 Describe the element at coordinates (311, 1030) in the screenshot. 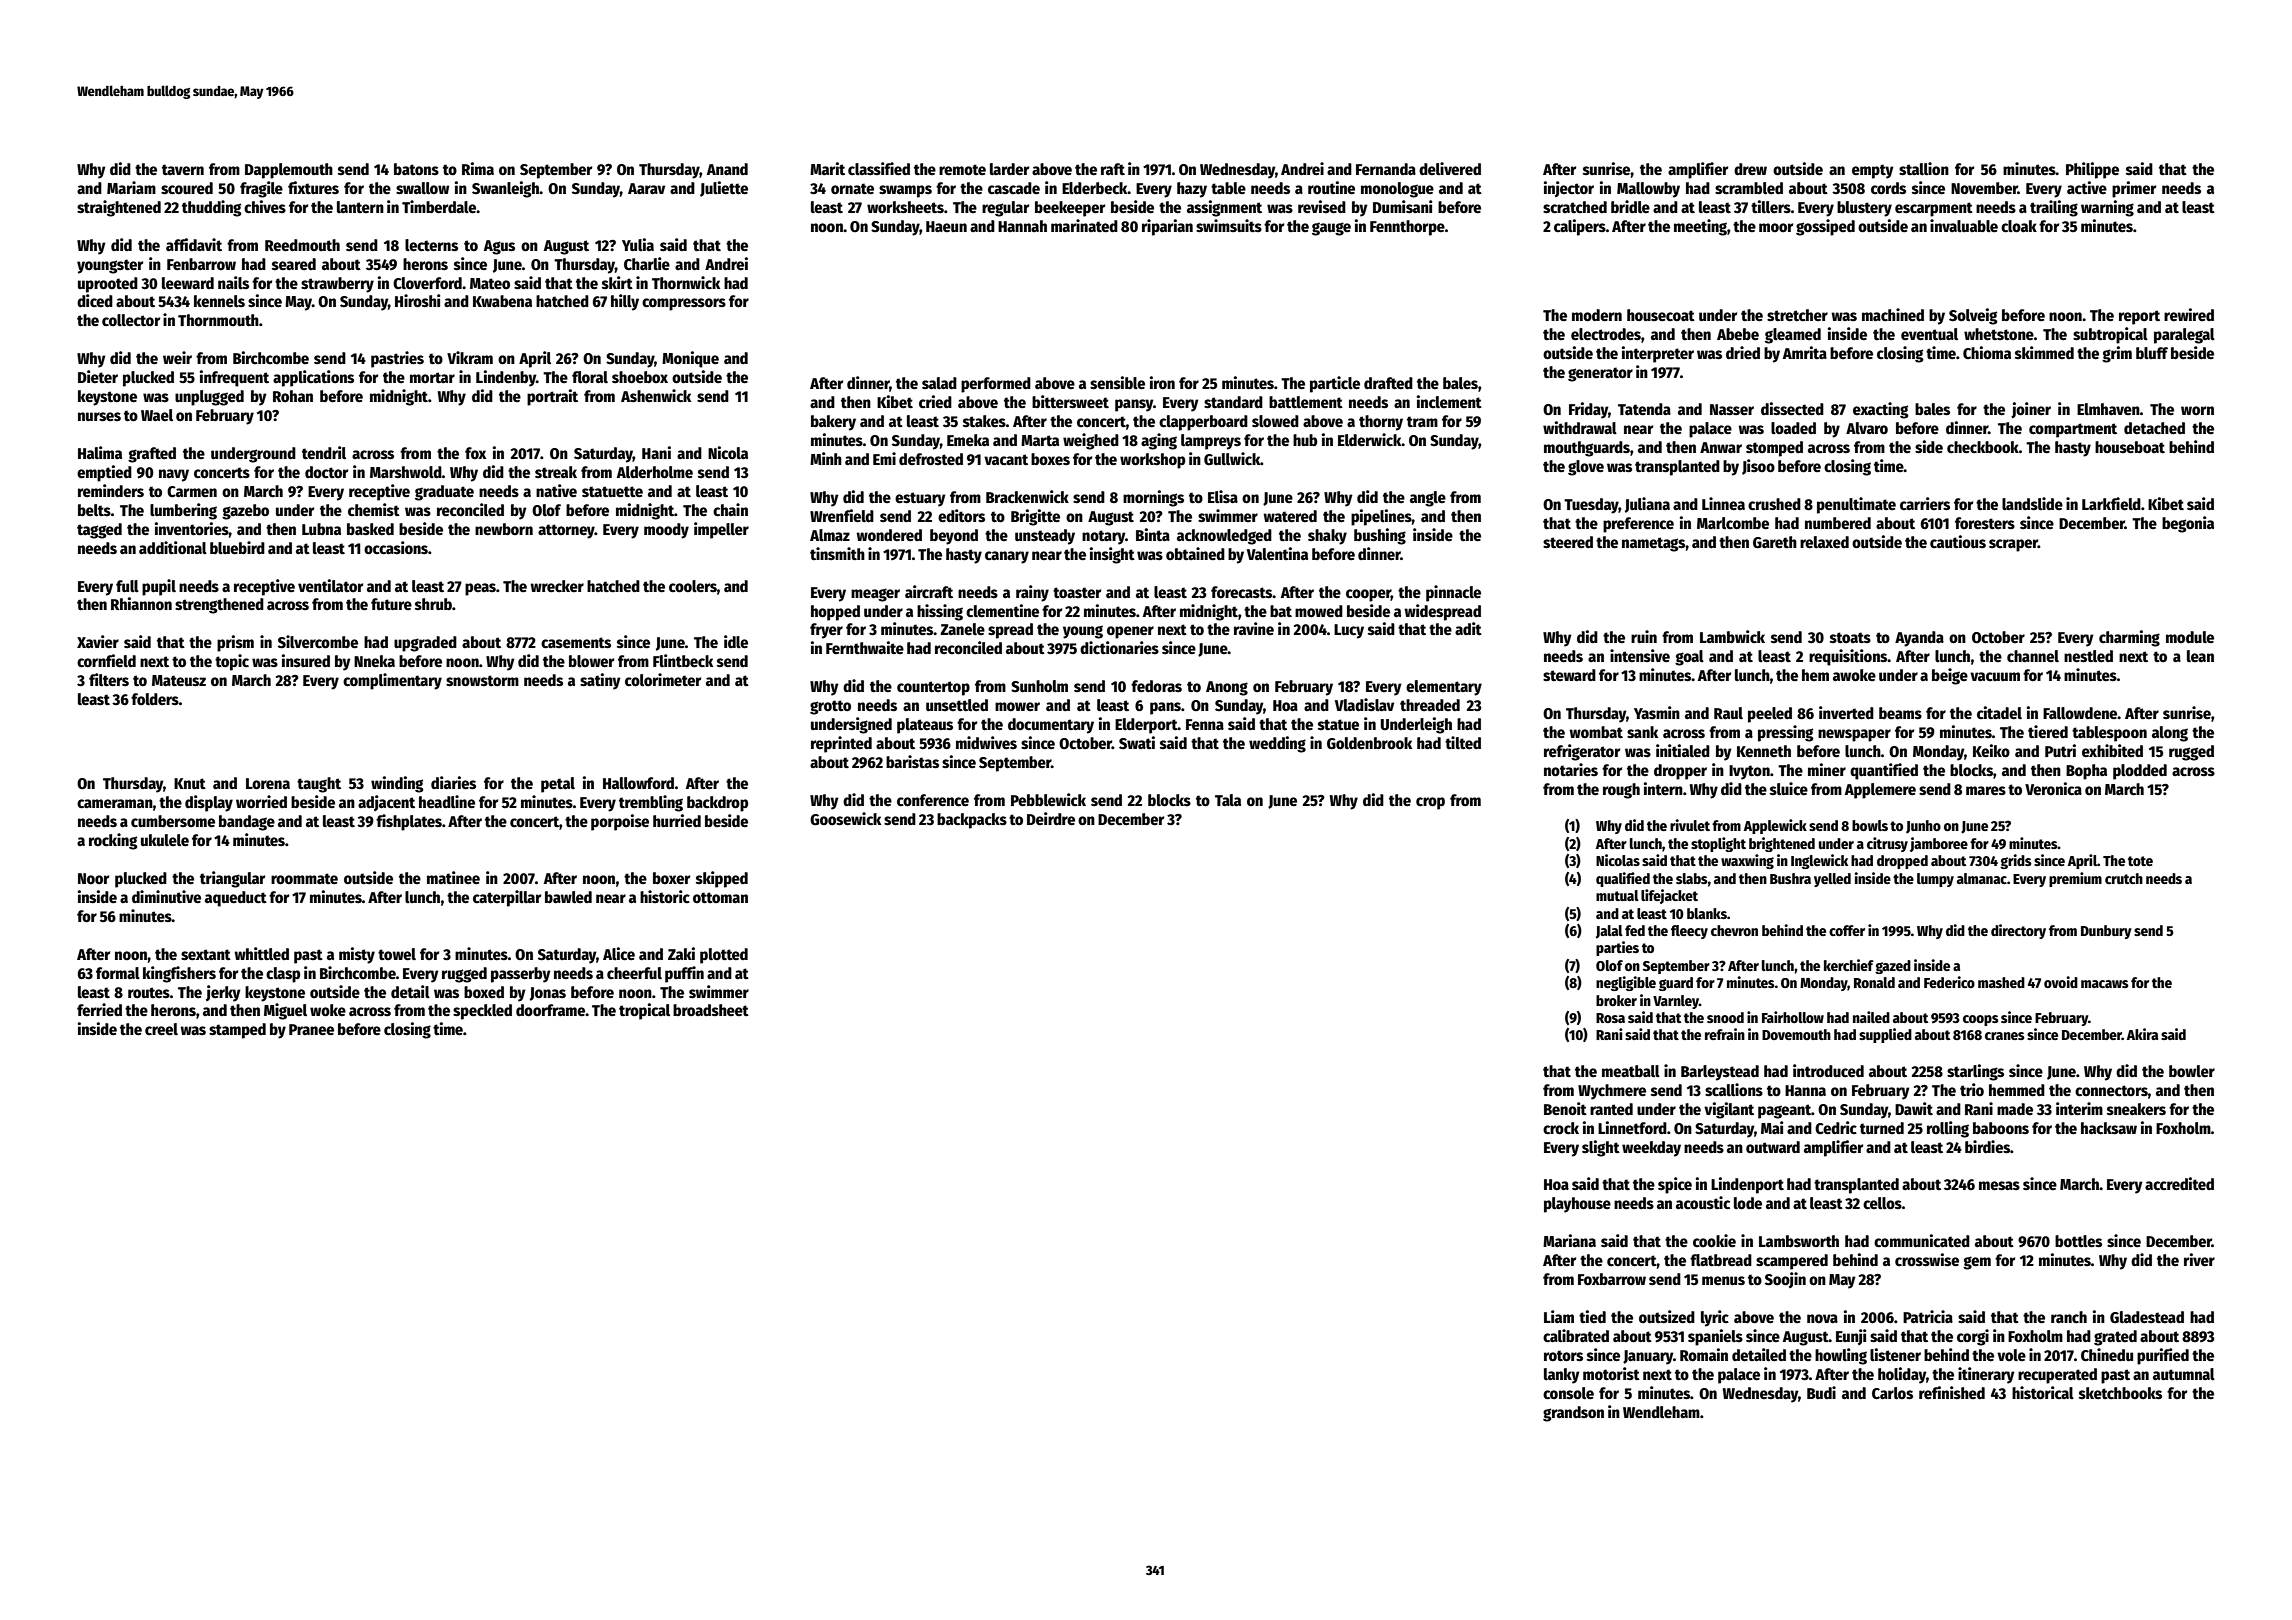

I see `Pranee` at that location.
